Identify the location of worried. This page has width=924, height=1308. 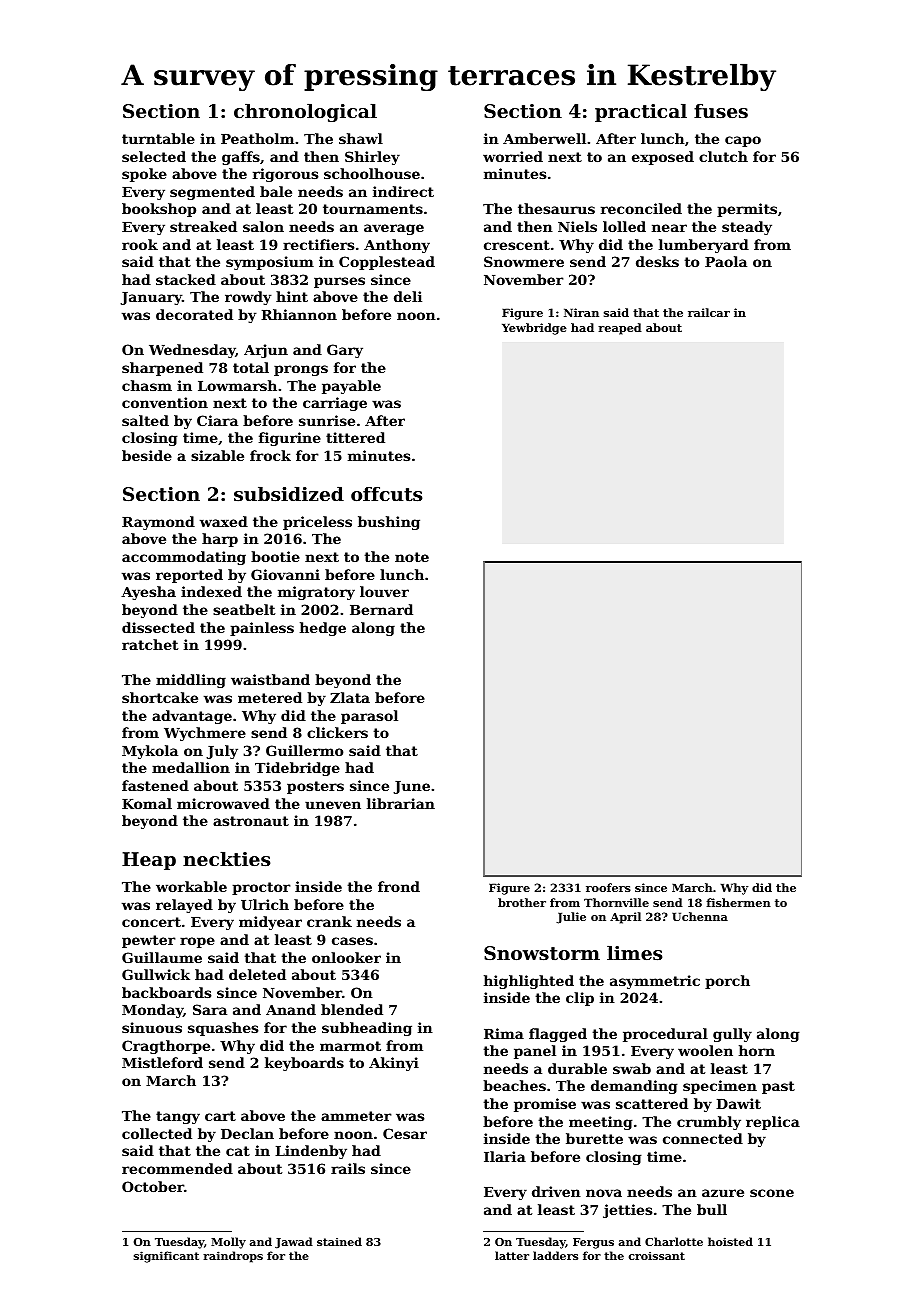
(513, 156).
